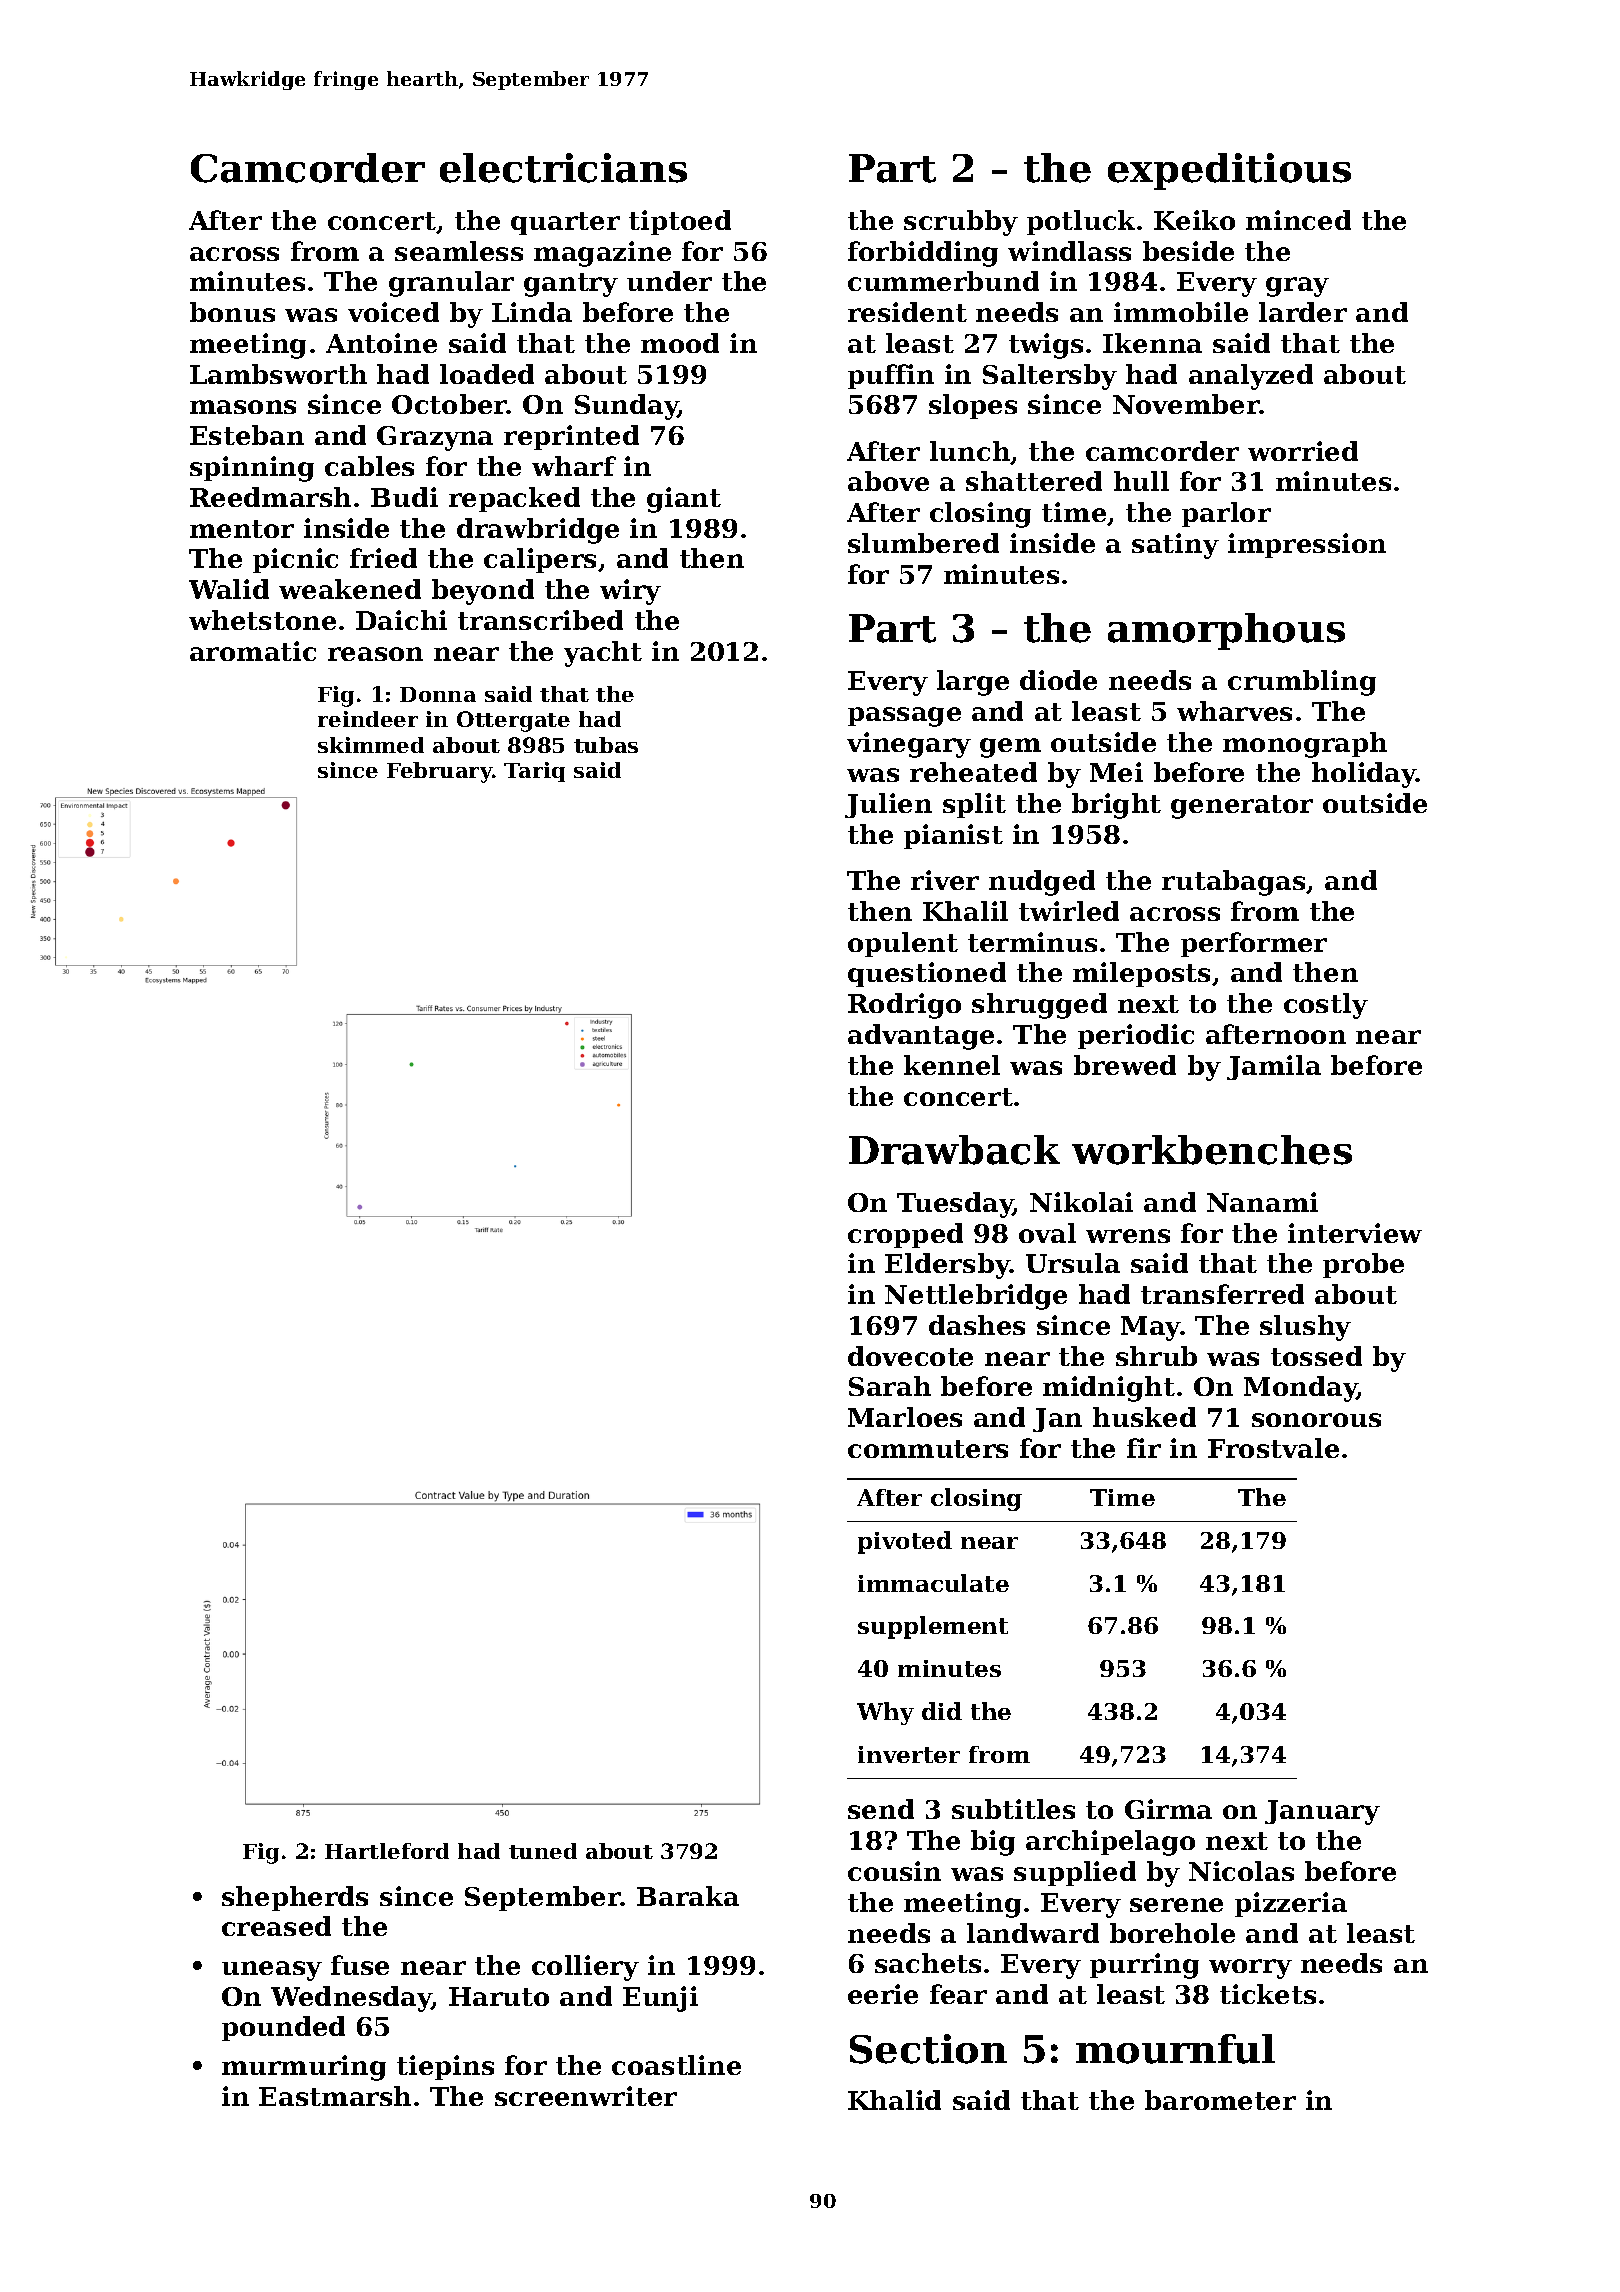 The width and height of the image is (1620, 2292). I want to click on creased, so click(276, 1926).
